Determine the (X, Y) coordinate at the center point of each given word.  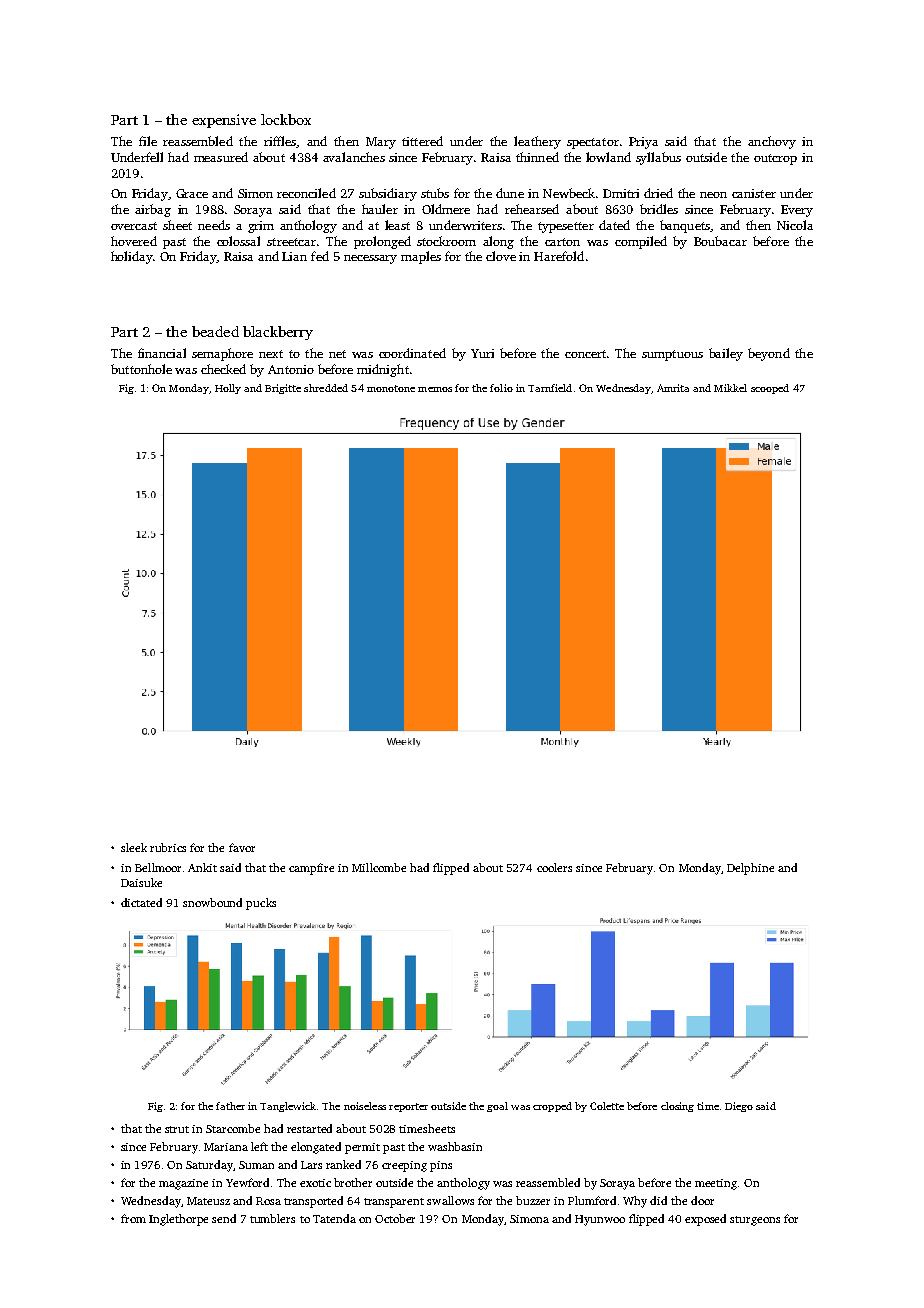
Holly (228, 389)
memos (435, 389)
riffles (280, 141)
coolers (554, 867)
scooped (770, 389)
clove (501, 256)
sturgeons (755, 1221)
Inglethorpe (178, 1220)
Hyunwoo (600, 1220)
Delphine (750, 869)
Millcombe (379, 867)
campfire (311, 869)
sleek (134, 847)
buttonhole (141, 369)
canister (754, 193)
